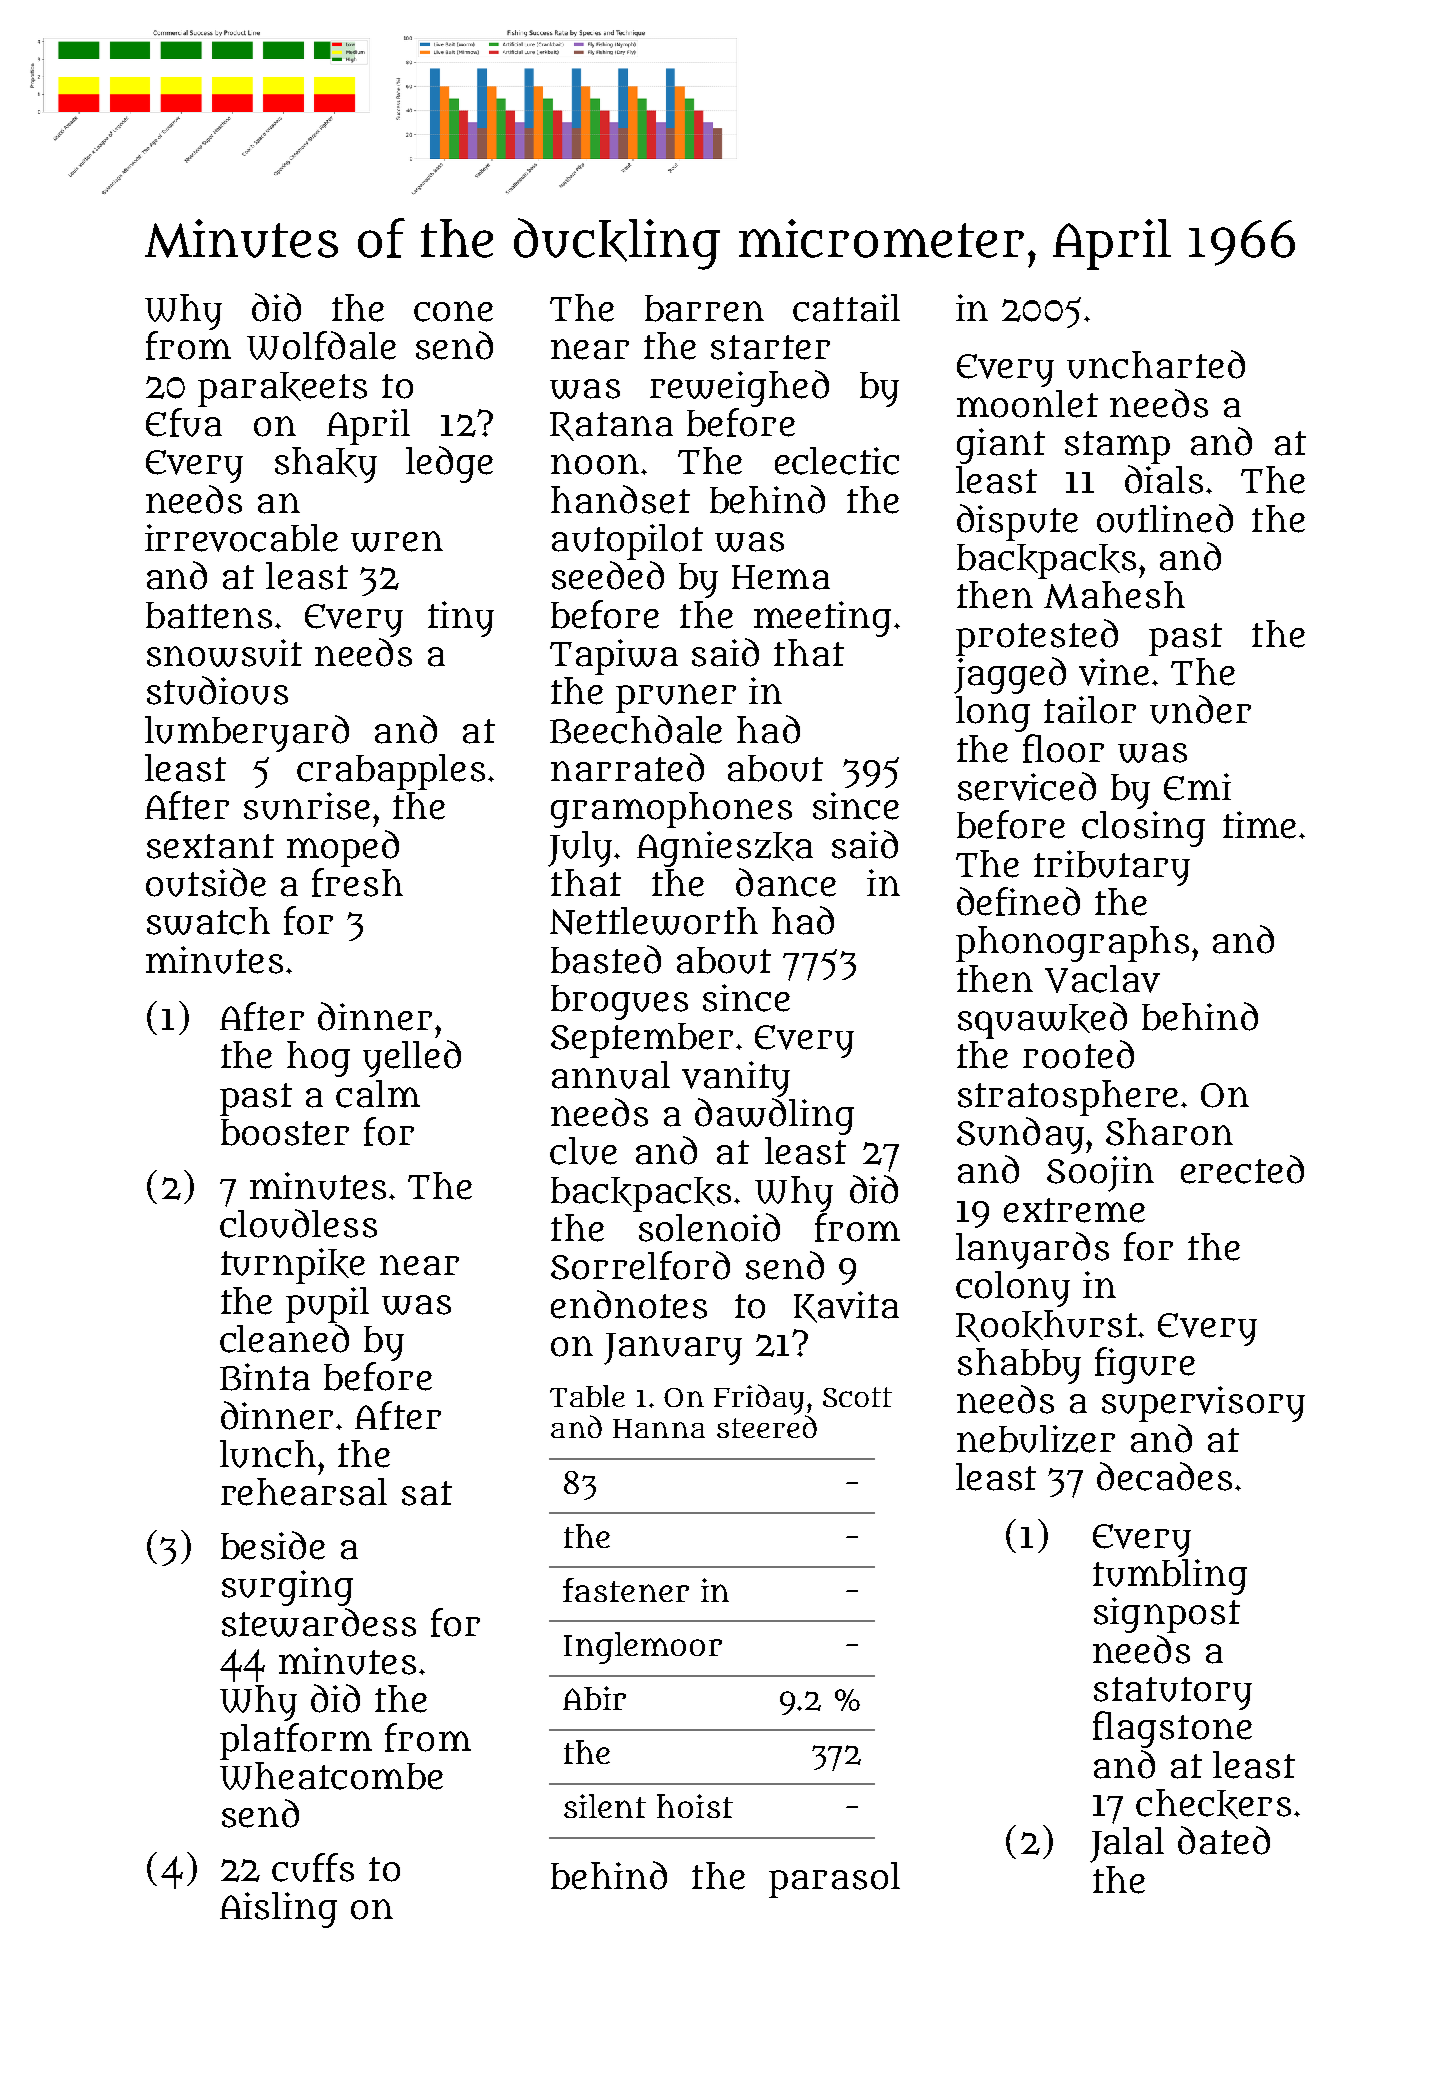 The image size is (1450, 2100). Describe the element at coordinates (695, 1806) in the page. I see `hoist` at that location.
